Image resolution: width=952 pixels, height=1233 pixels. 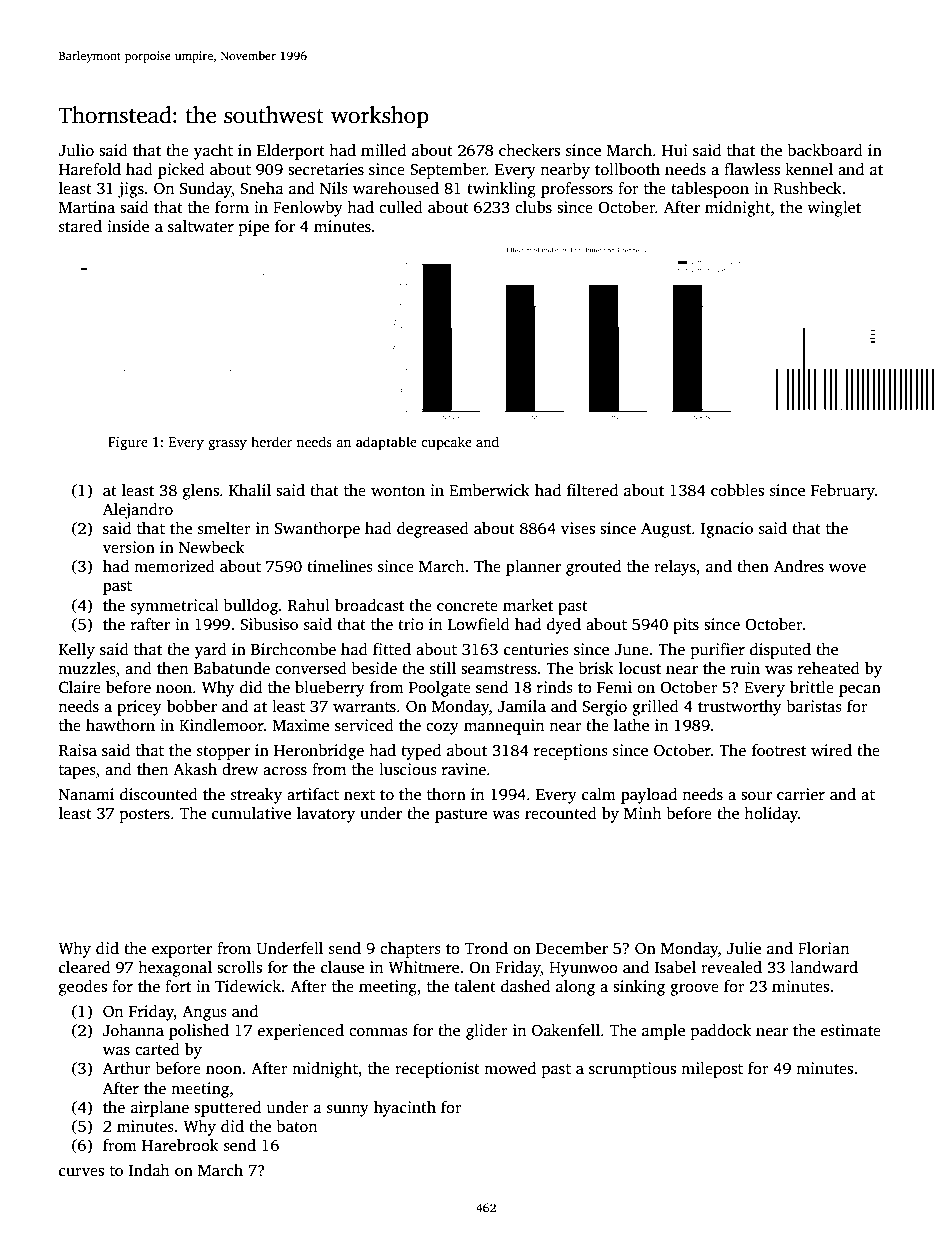 I want to click on Emberwick, so click(x=489, y=490).
